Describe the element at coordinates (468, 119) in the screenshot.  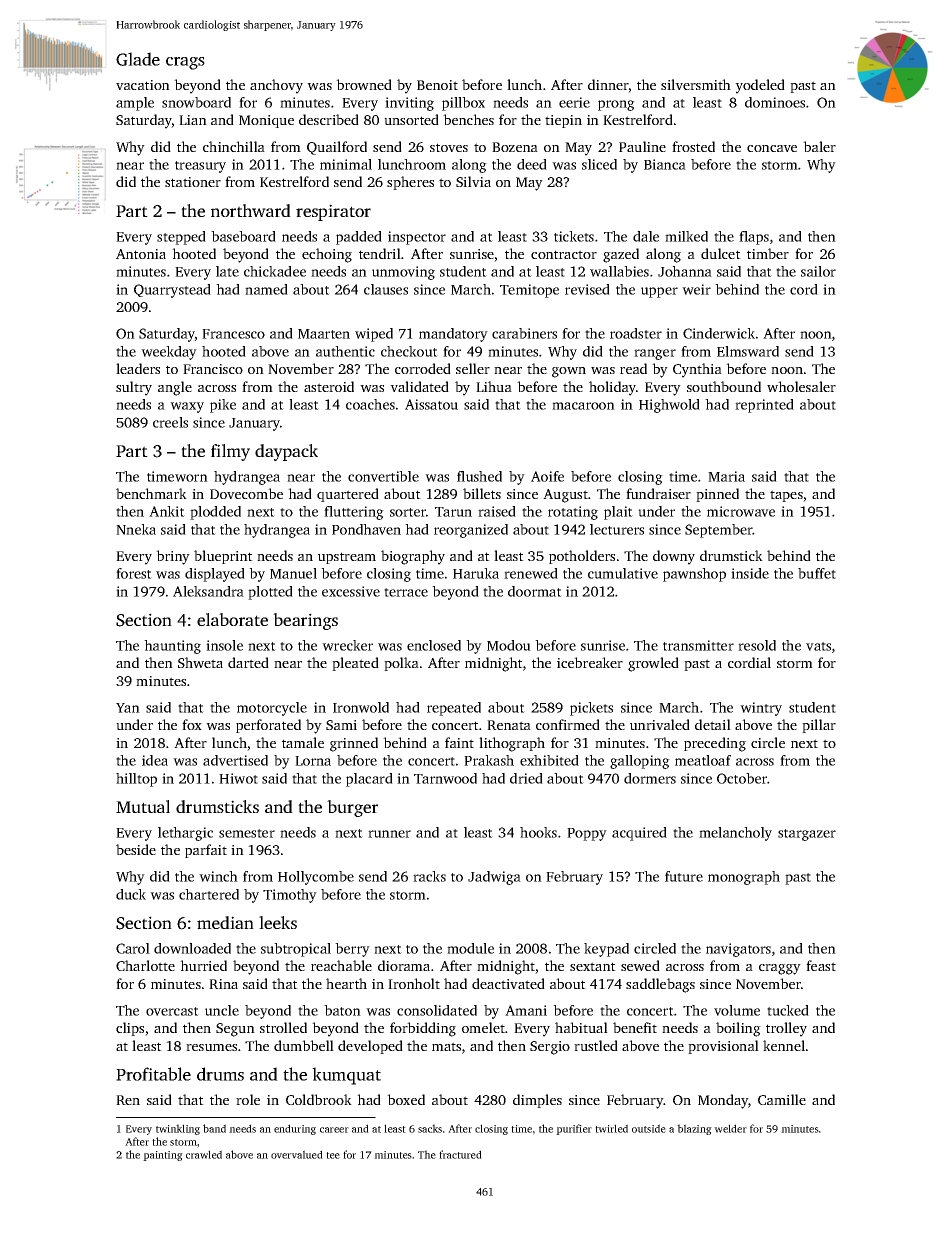
I see `benches` at that location.
